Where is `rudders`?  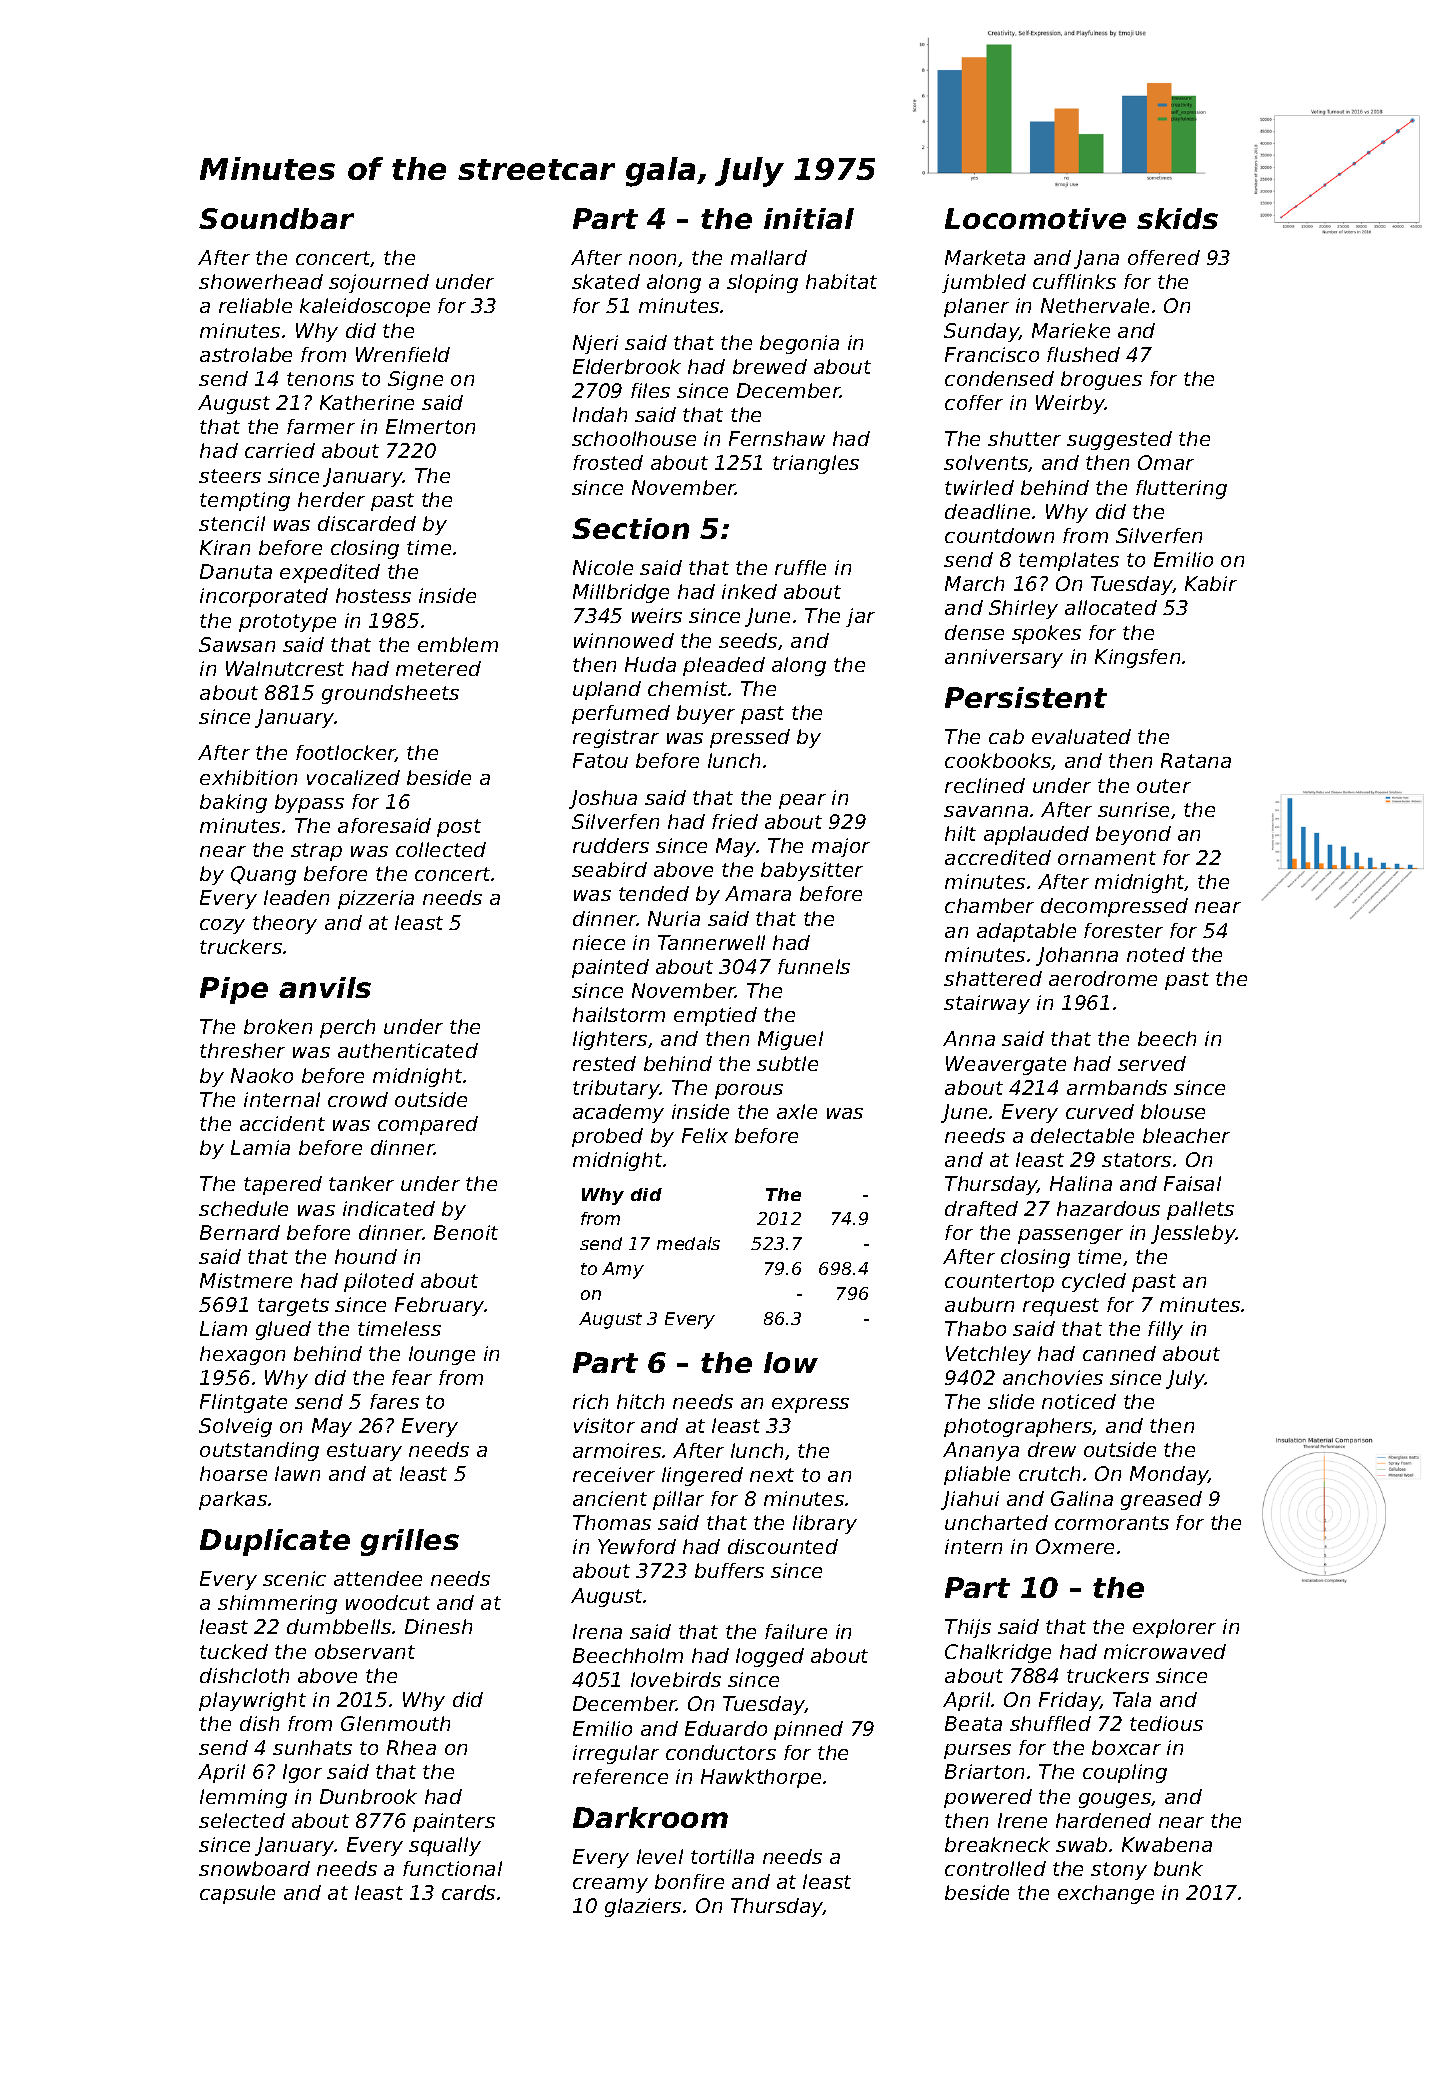
rudders is located at coordinates (611, 845).
